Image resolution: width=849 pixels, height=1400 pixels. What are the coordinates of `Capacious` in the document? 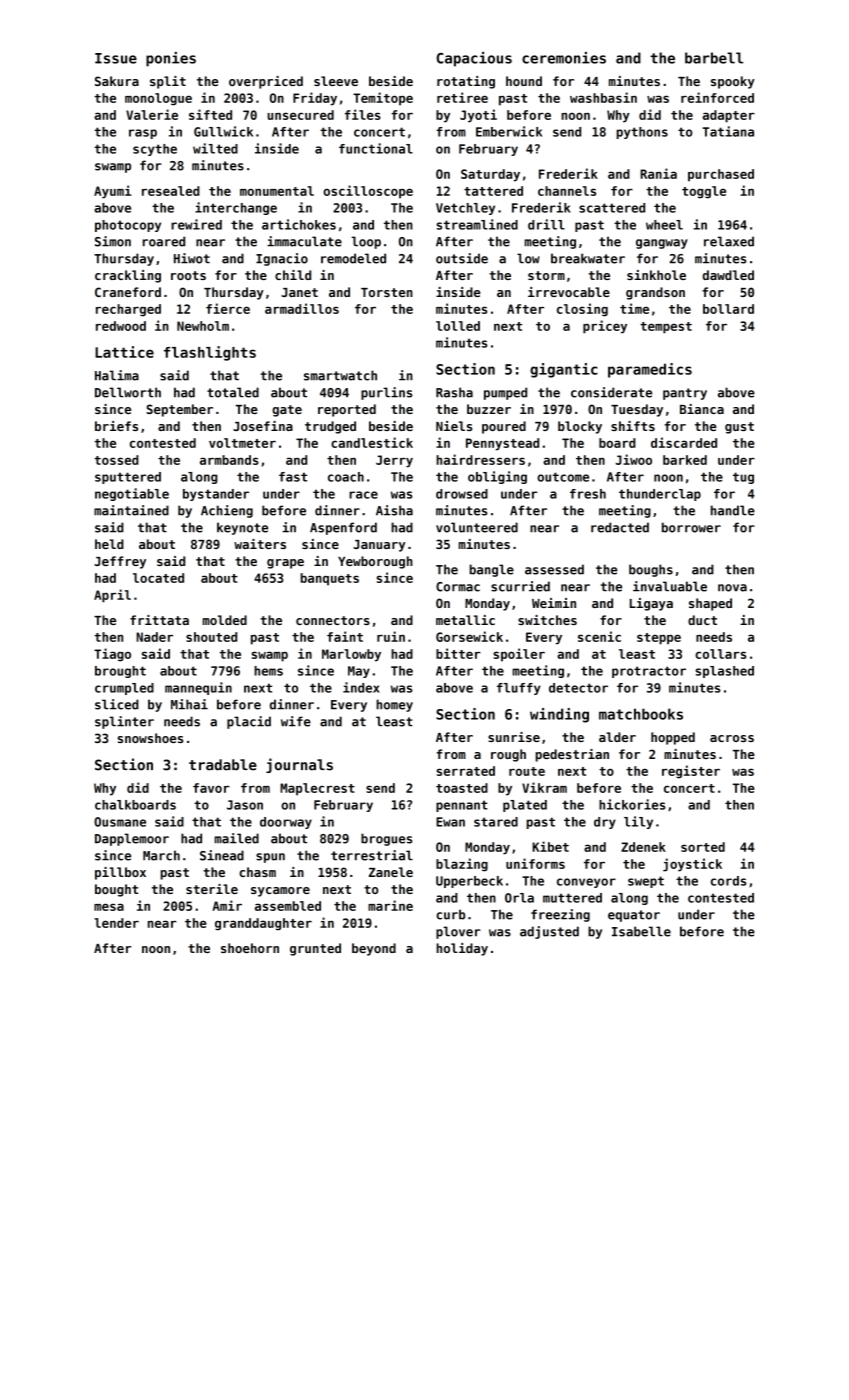 It's located at (474, 59).
